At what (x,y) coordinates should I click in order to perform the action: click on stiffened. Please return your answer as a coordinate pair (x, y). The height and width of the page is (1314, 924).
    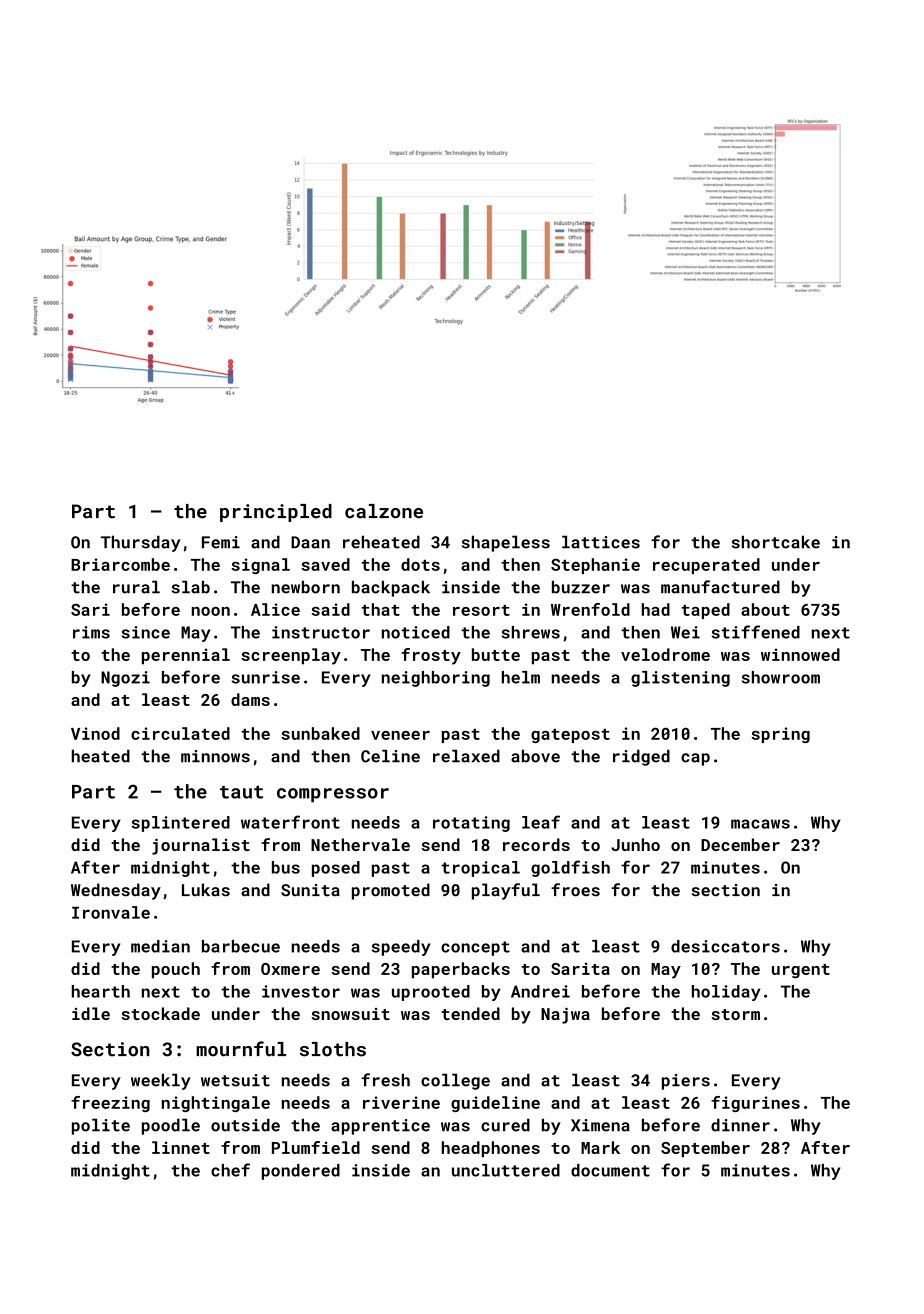
    Looking at the image, I should click on (756, 632).
